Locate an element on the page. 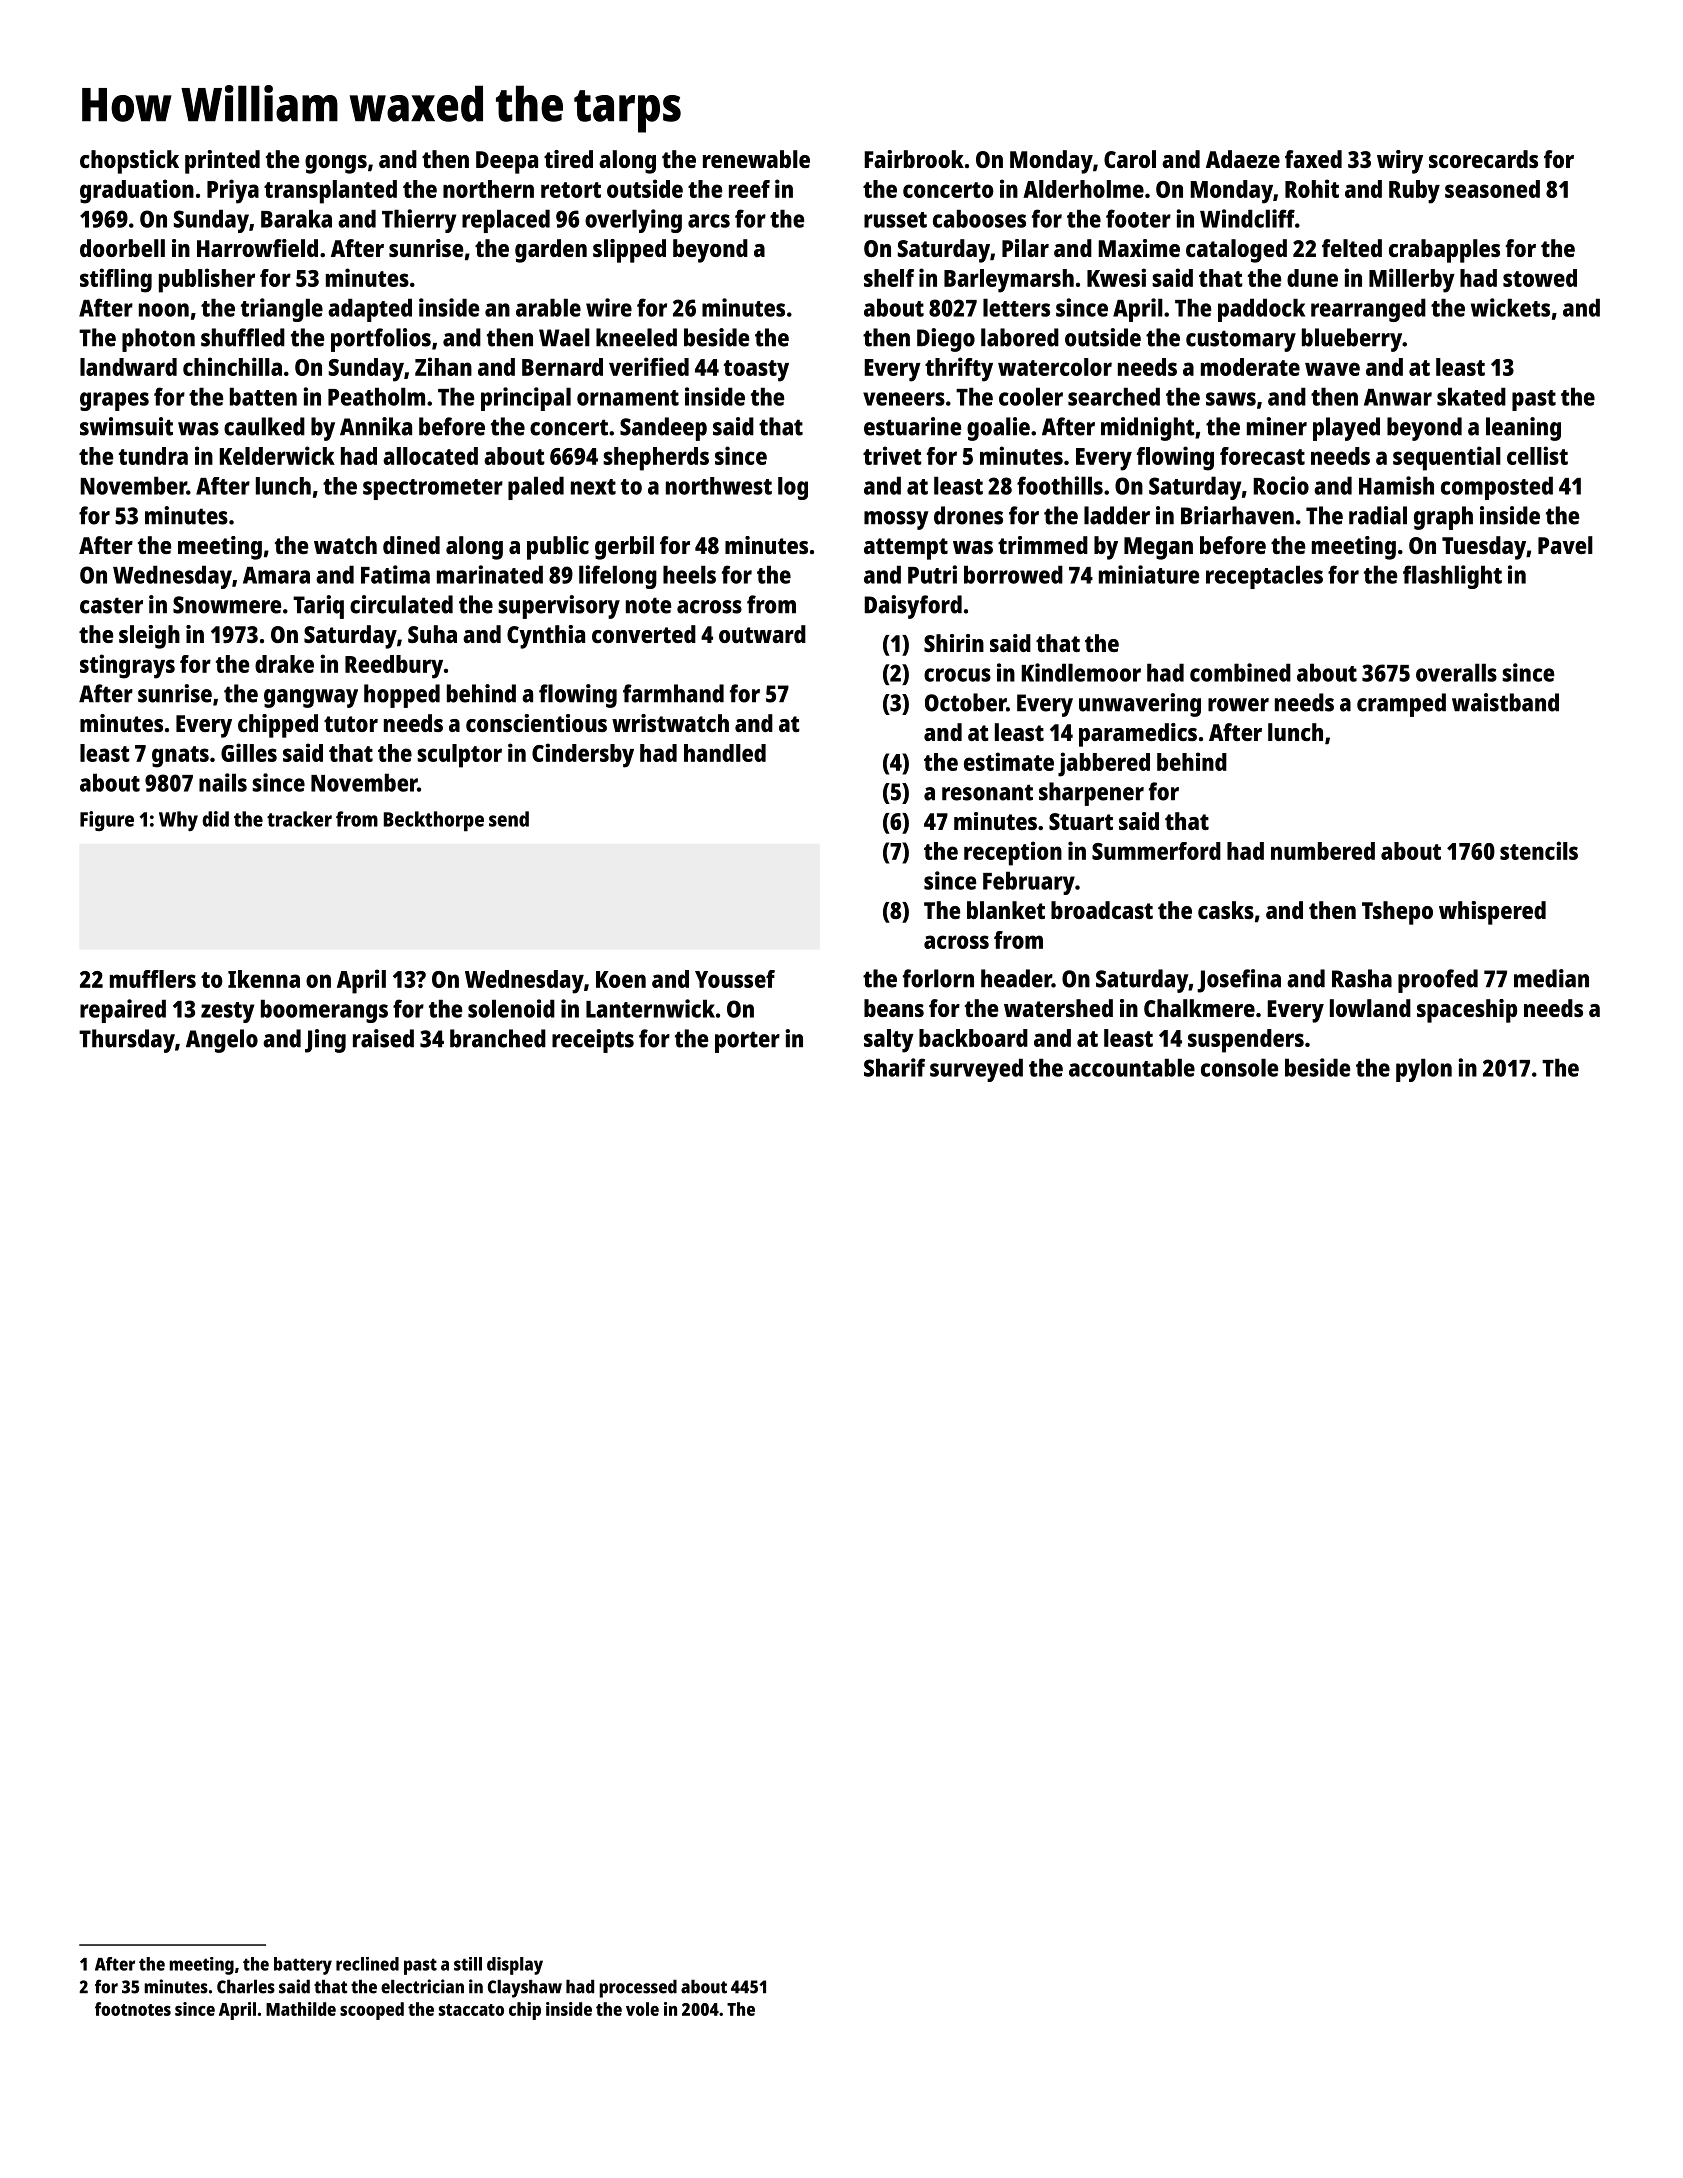 The width and height of the document is (1683, 2178). surveyed is located at coordinates (976, 1070).
